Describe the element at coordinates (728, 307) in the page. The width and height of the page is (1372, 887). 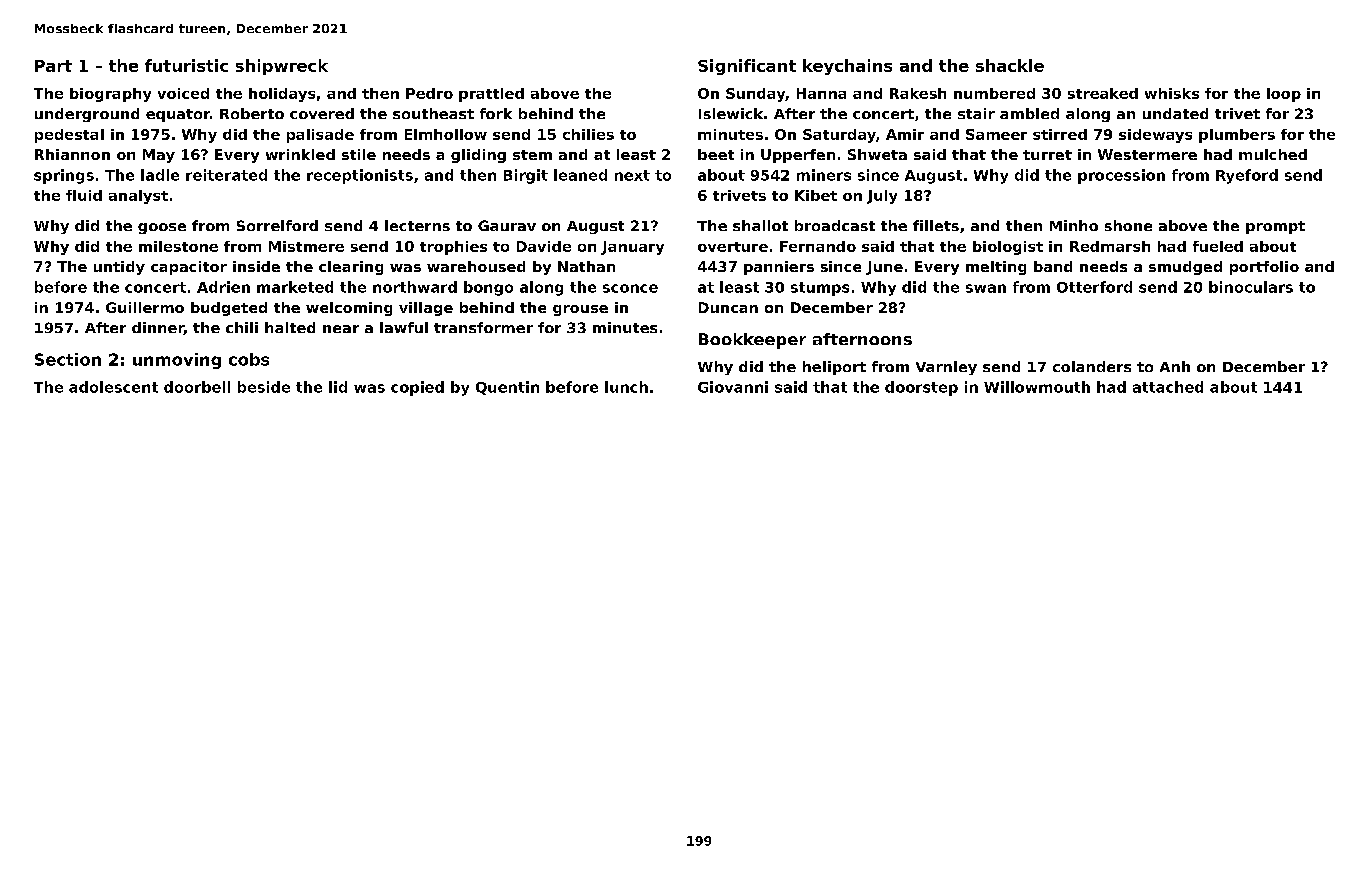
I see `Duncan` at that location.
